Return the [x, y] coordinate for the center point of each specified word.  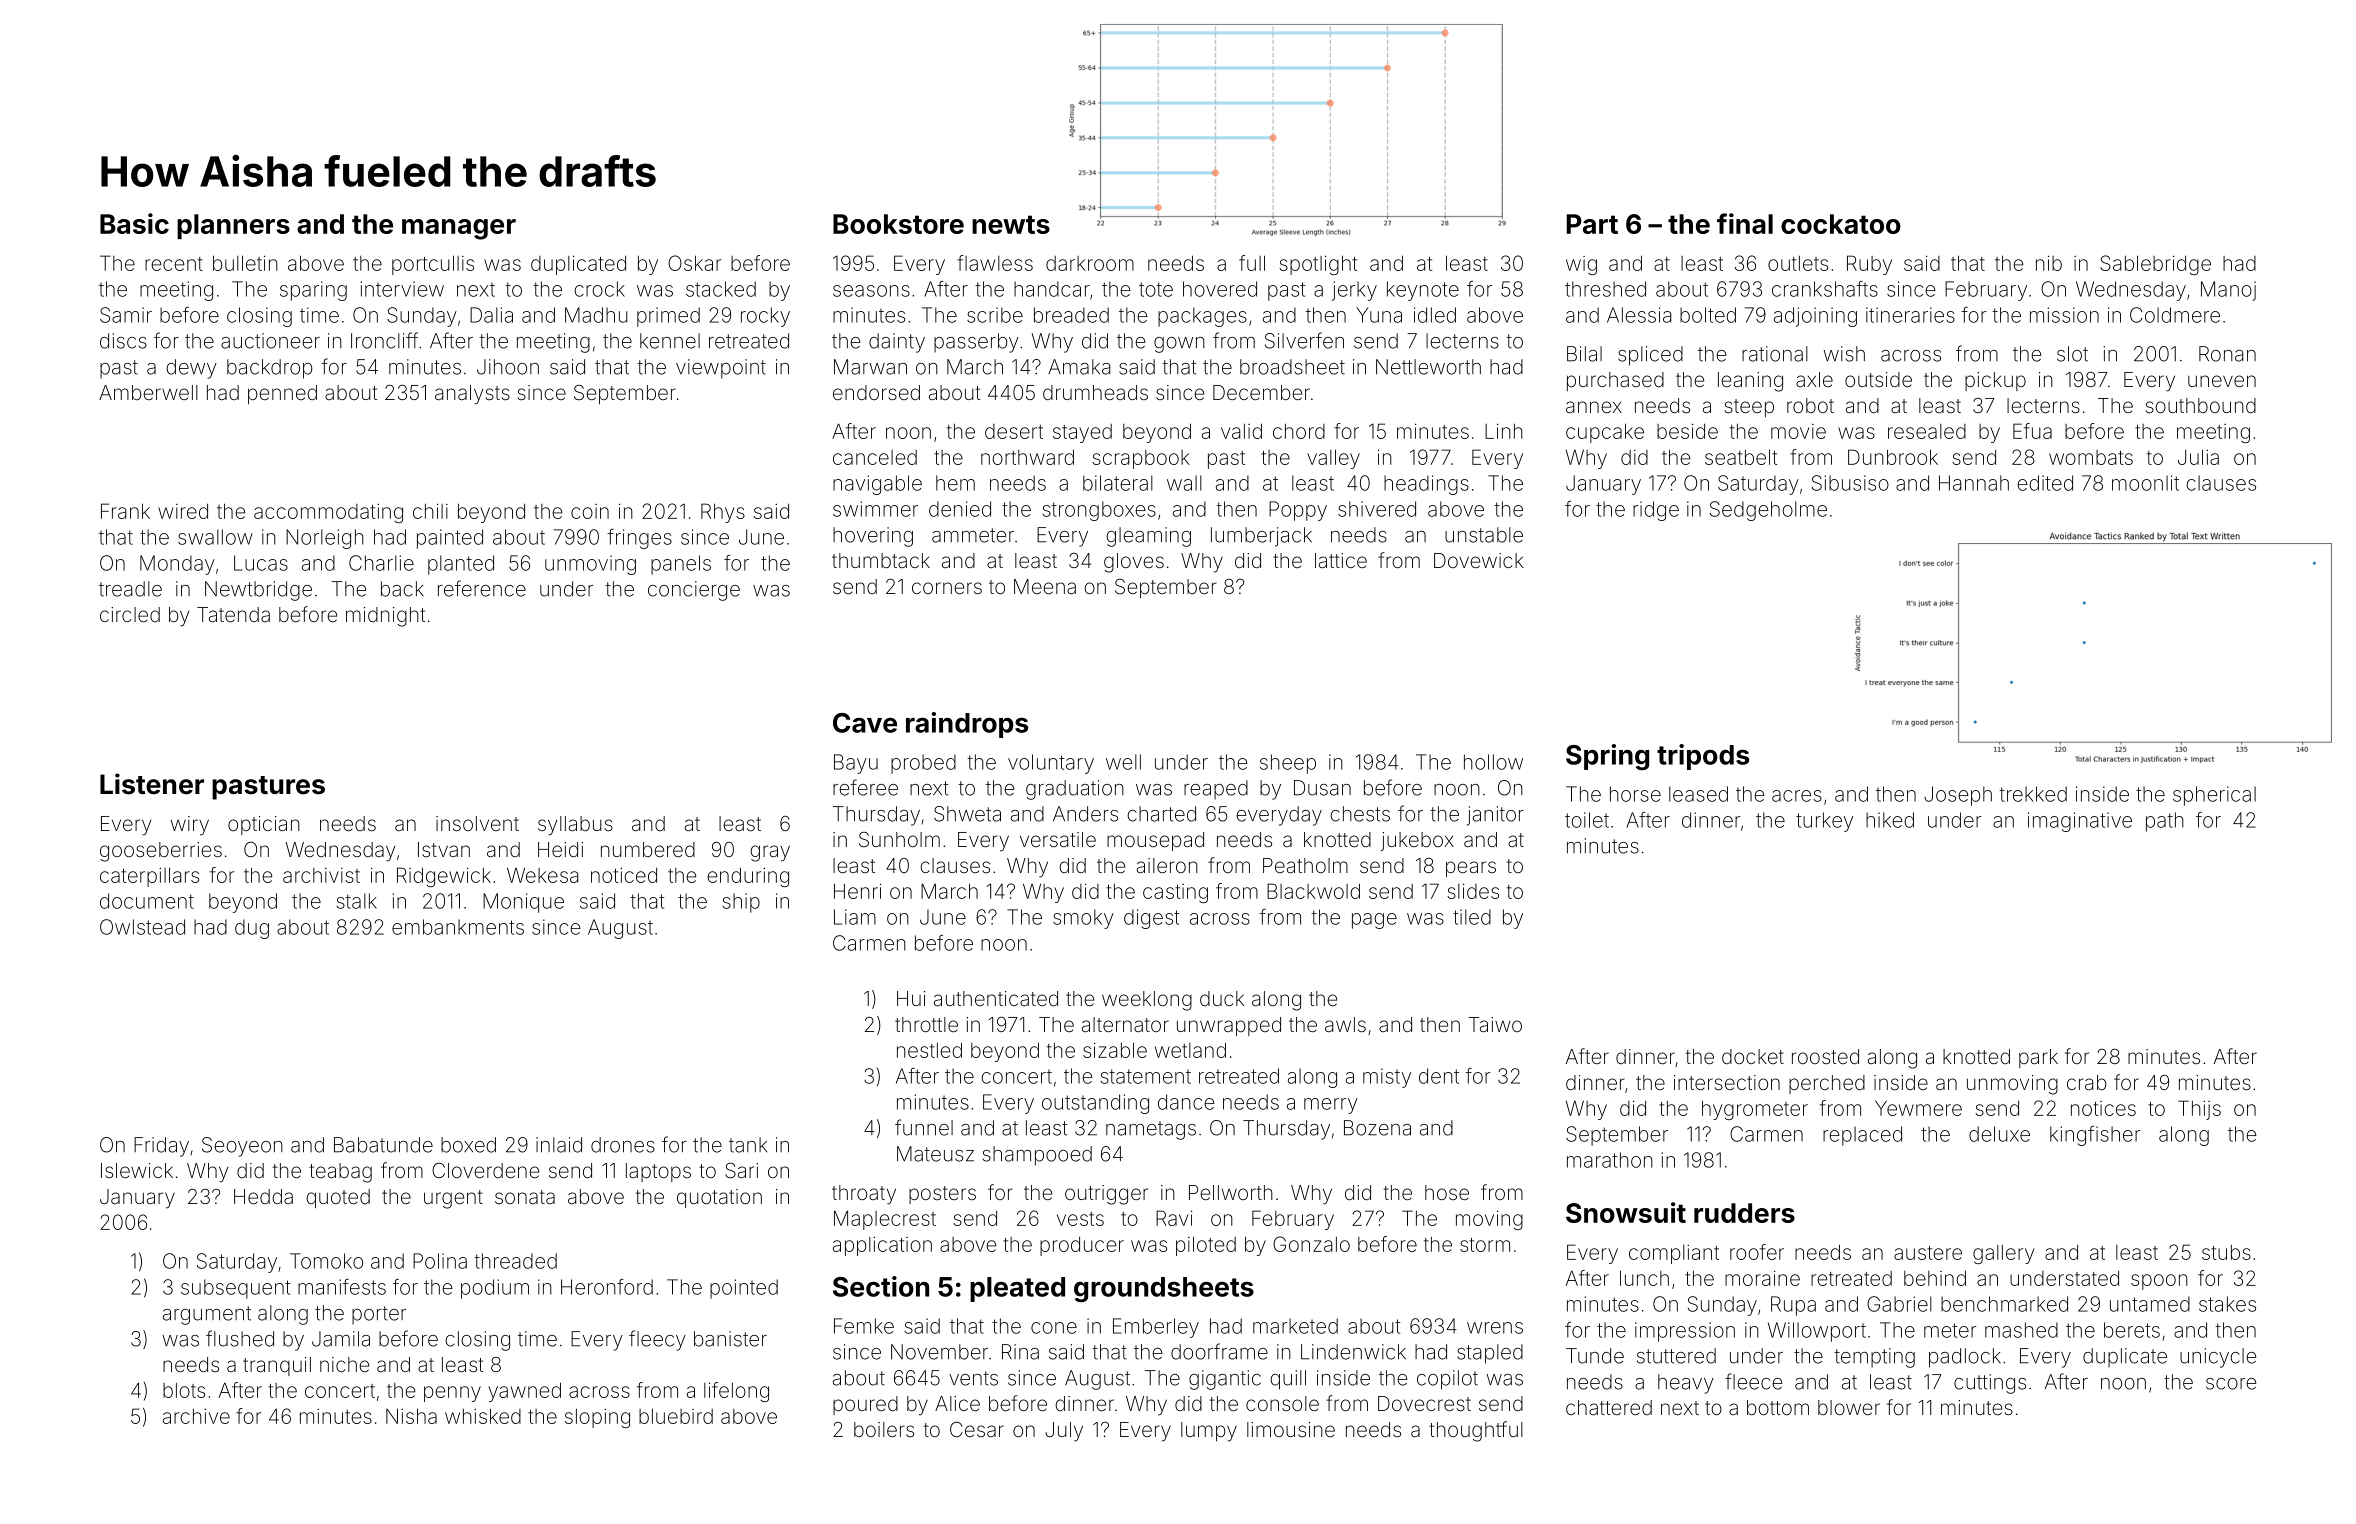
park [2038, 1058]
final [1745, 223]
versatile [1058, 839]
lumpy [1209, 1432]
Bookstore [898, 224]
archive [196, 1416]
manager [459, 229]
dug [252, 929]
